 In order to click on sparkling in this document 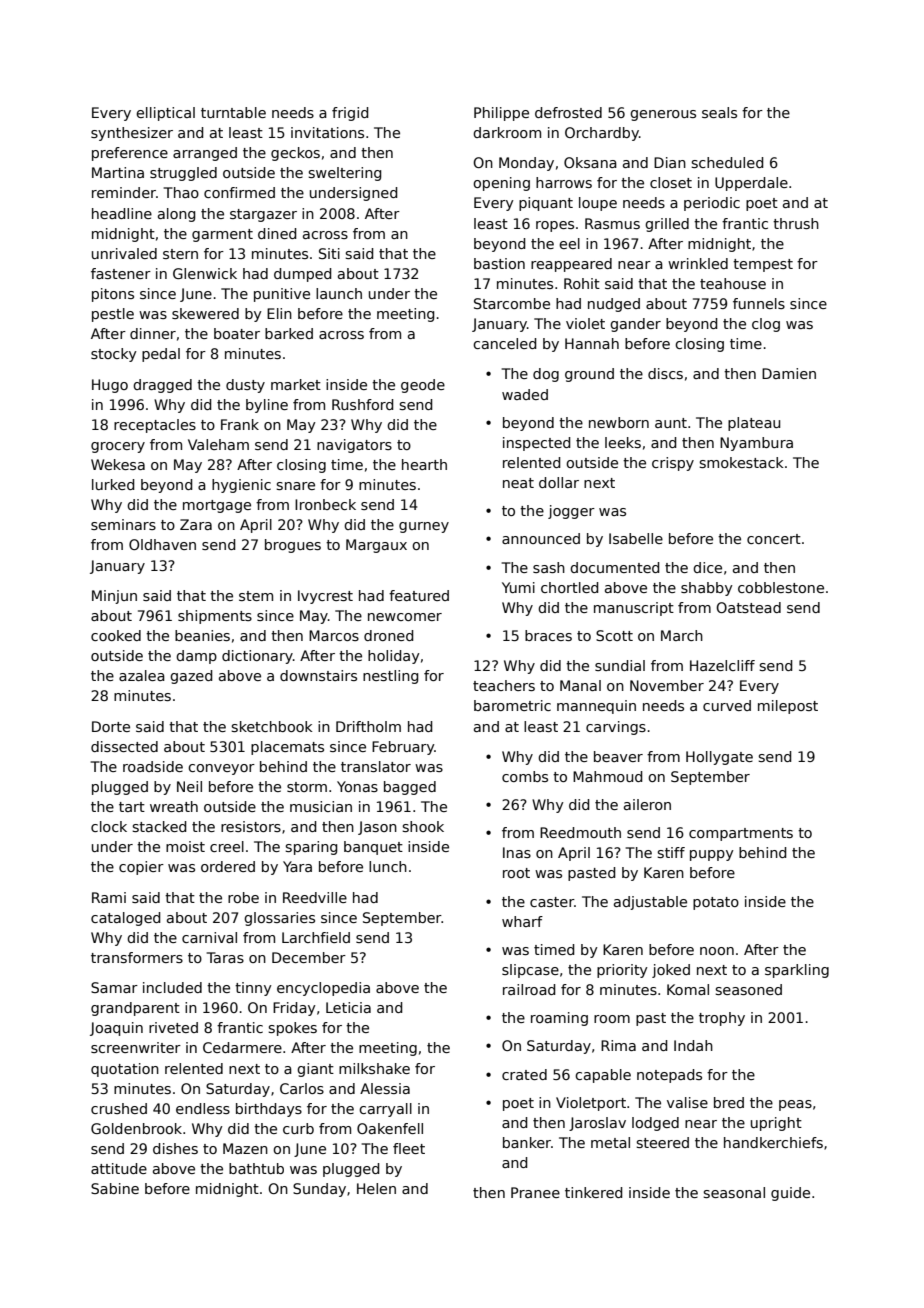, I will do `click(797, 971)`.
